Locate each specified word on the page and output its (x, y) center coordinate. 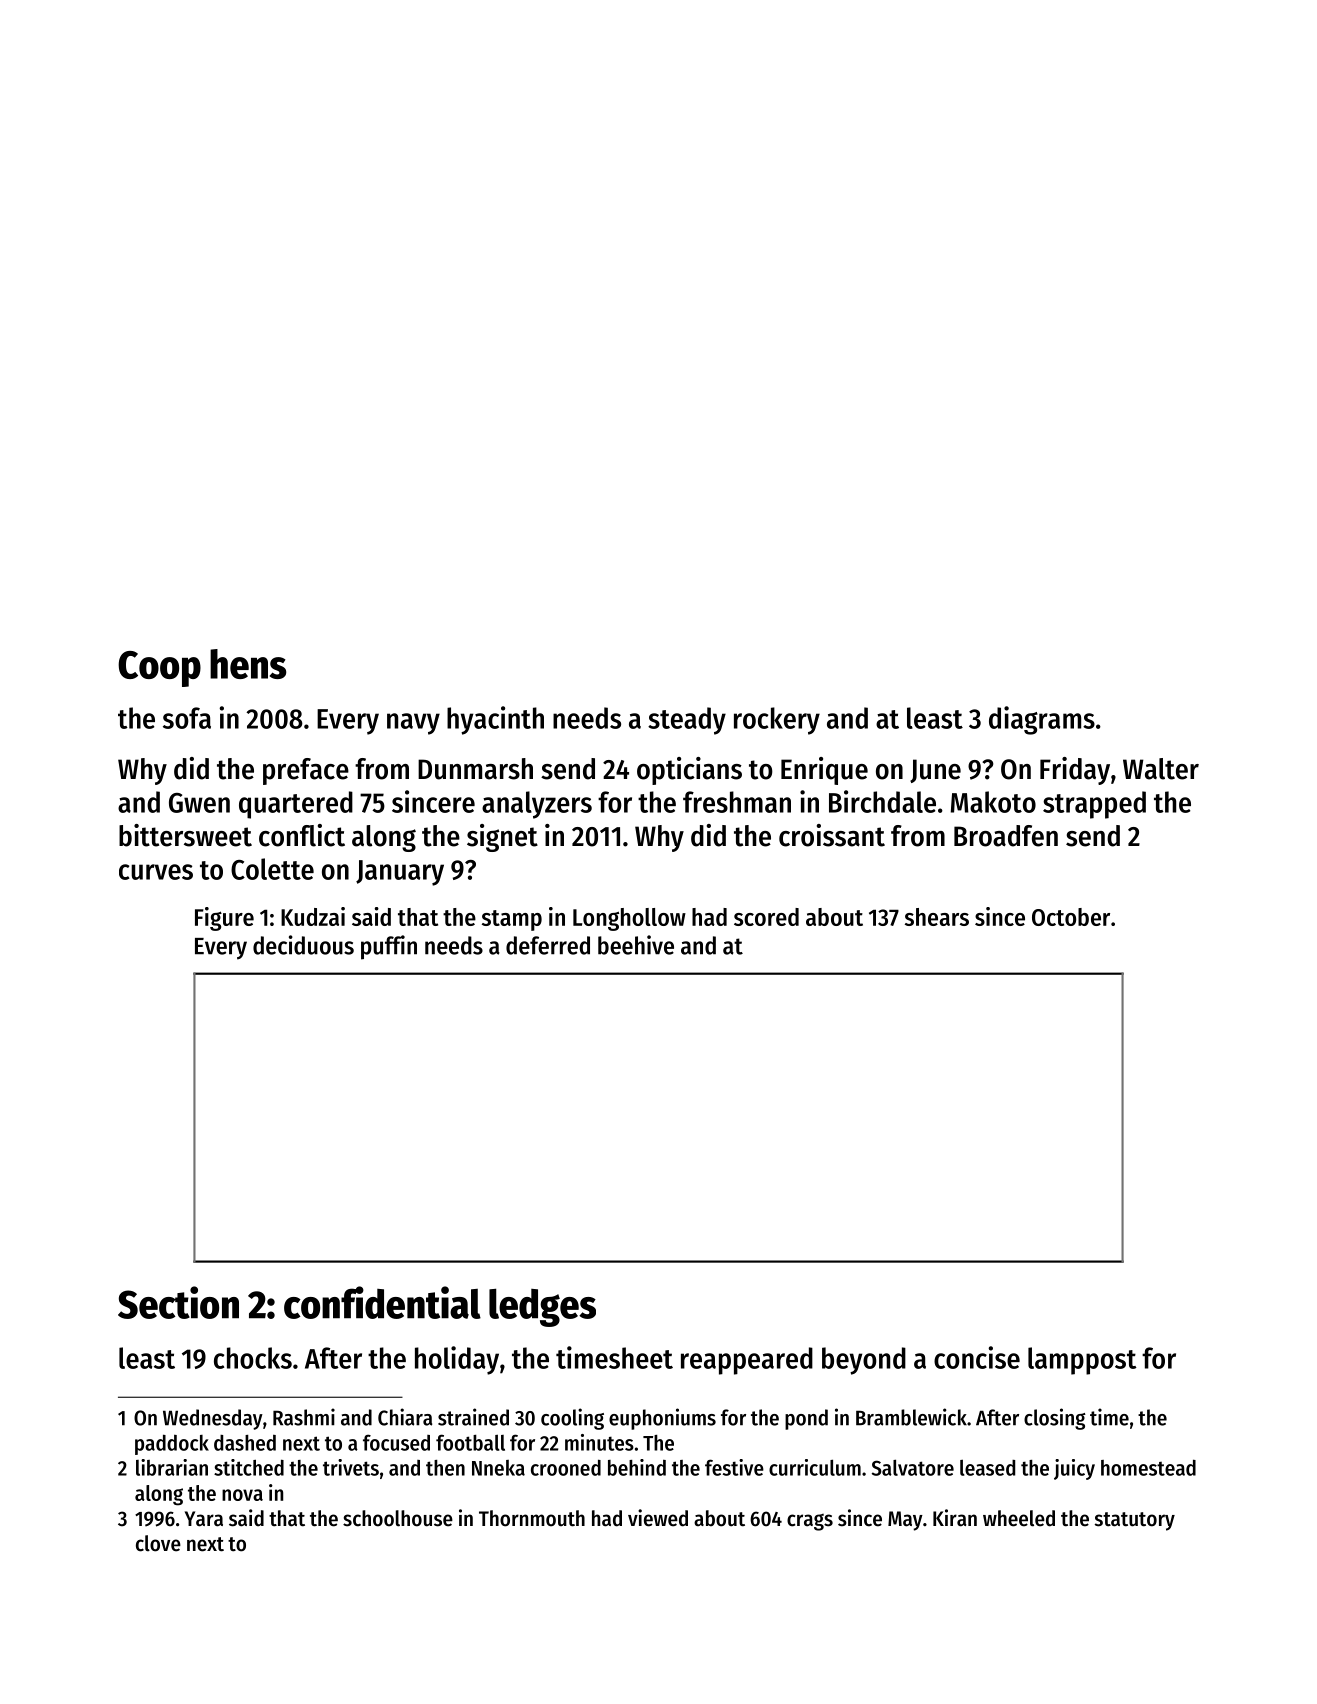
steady (687, 721)
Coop (159, 669)
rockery (777, 721)
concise (977, 1357)
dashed (245, 1443)
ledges (542, 1307)
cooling (572, 1419)
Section (178, 1302)
